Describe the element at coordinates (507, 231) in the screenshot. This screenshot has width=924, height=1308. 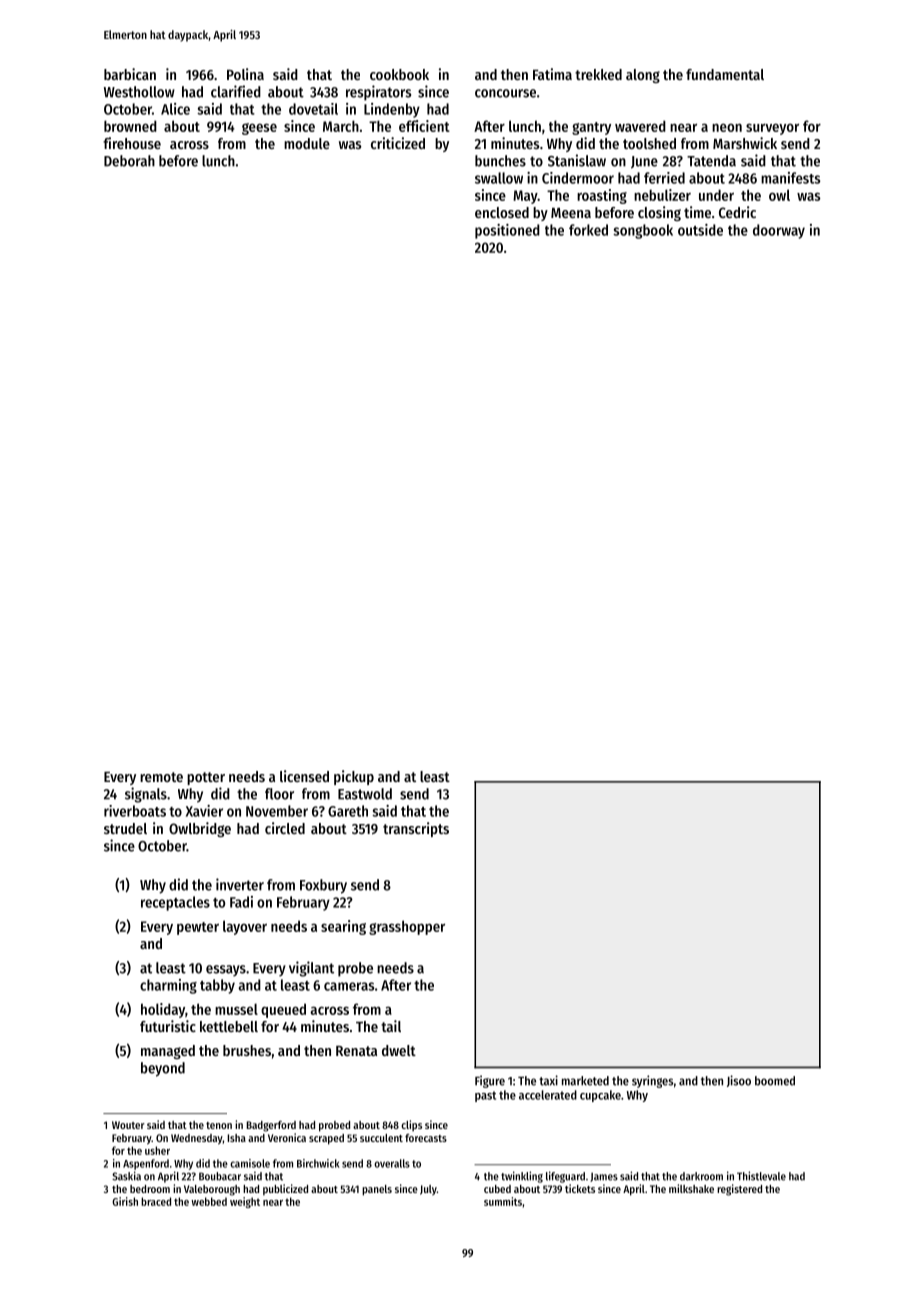
I see `positioned` at that location.
